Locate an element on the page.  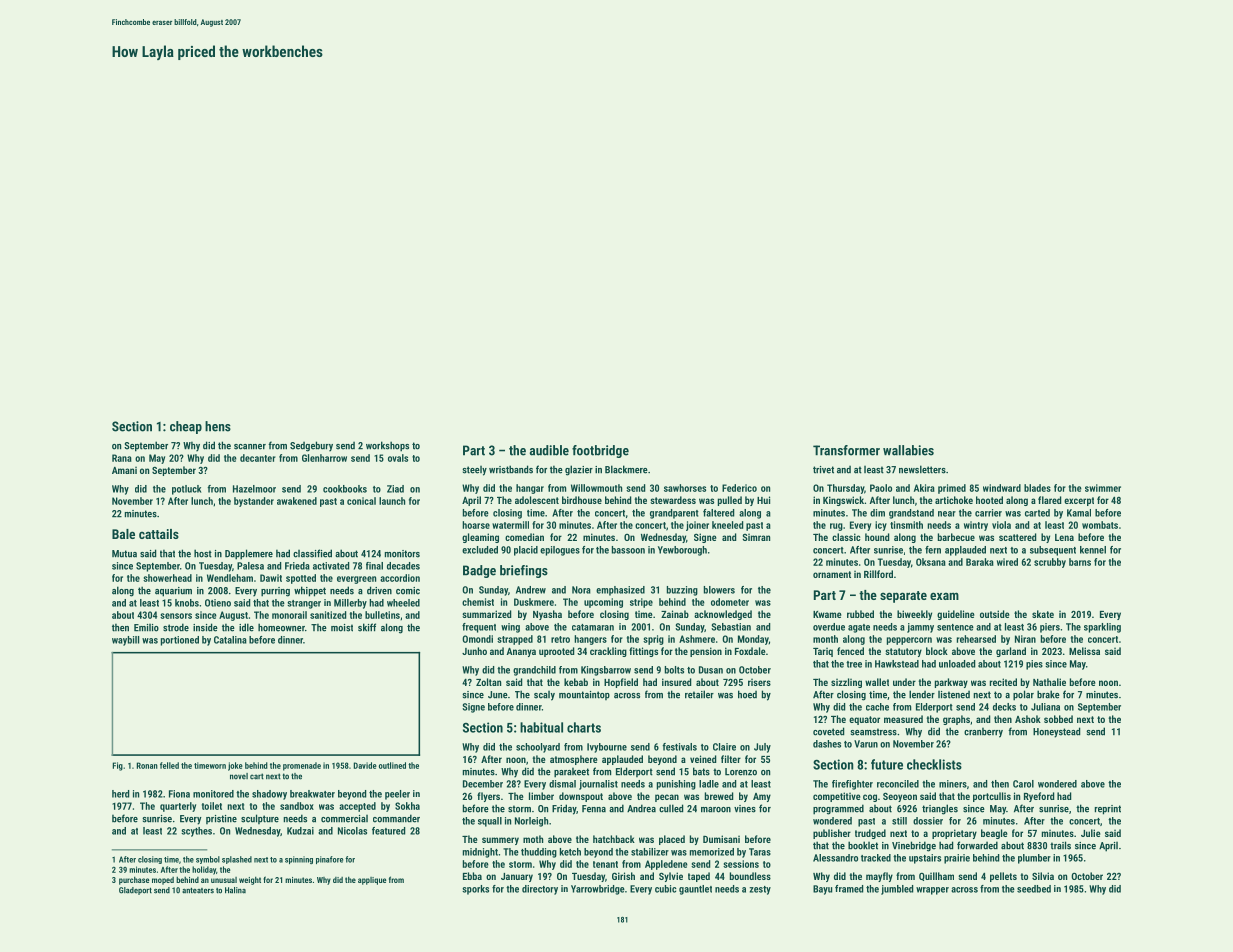
Amani is located at coordinates (124, 470).
